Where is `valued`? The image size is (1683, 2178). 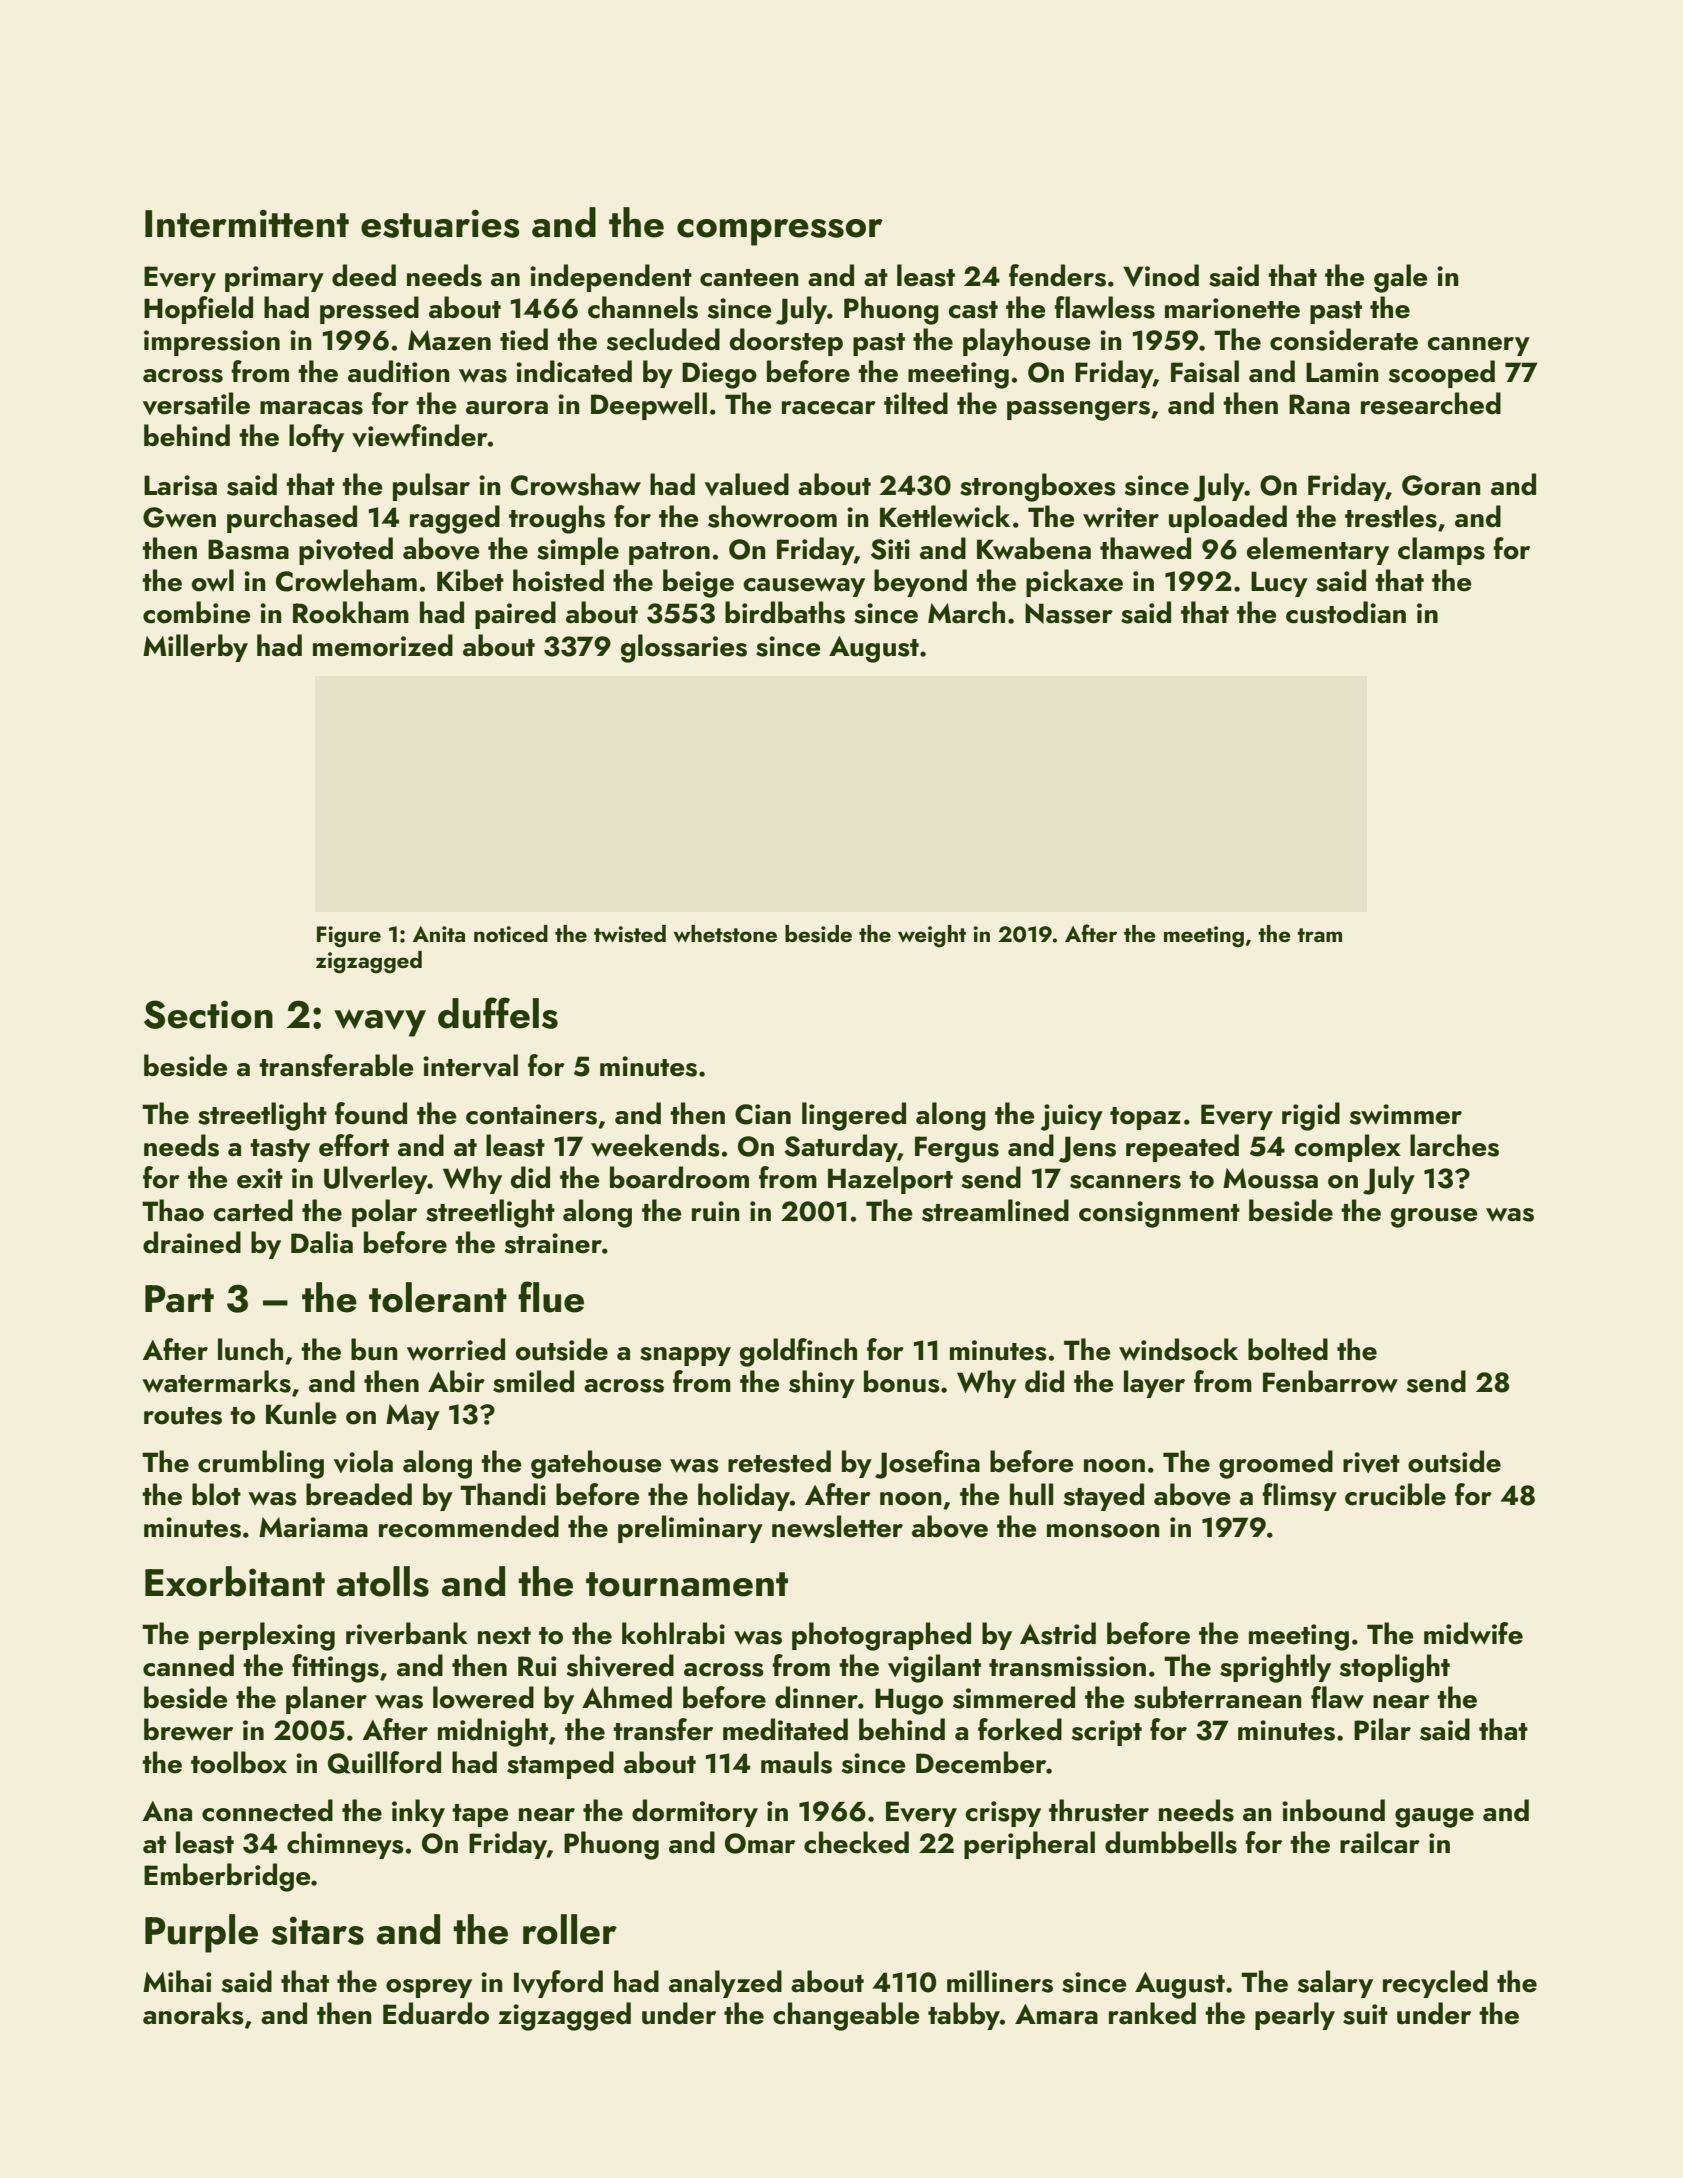
valued is located at coordinates (747, 484).
